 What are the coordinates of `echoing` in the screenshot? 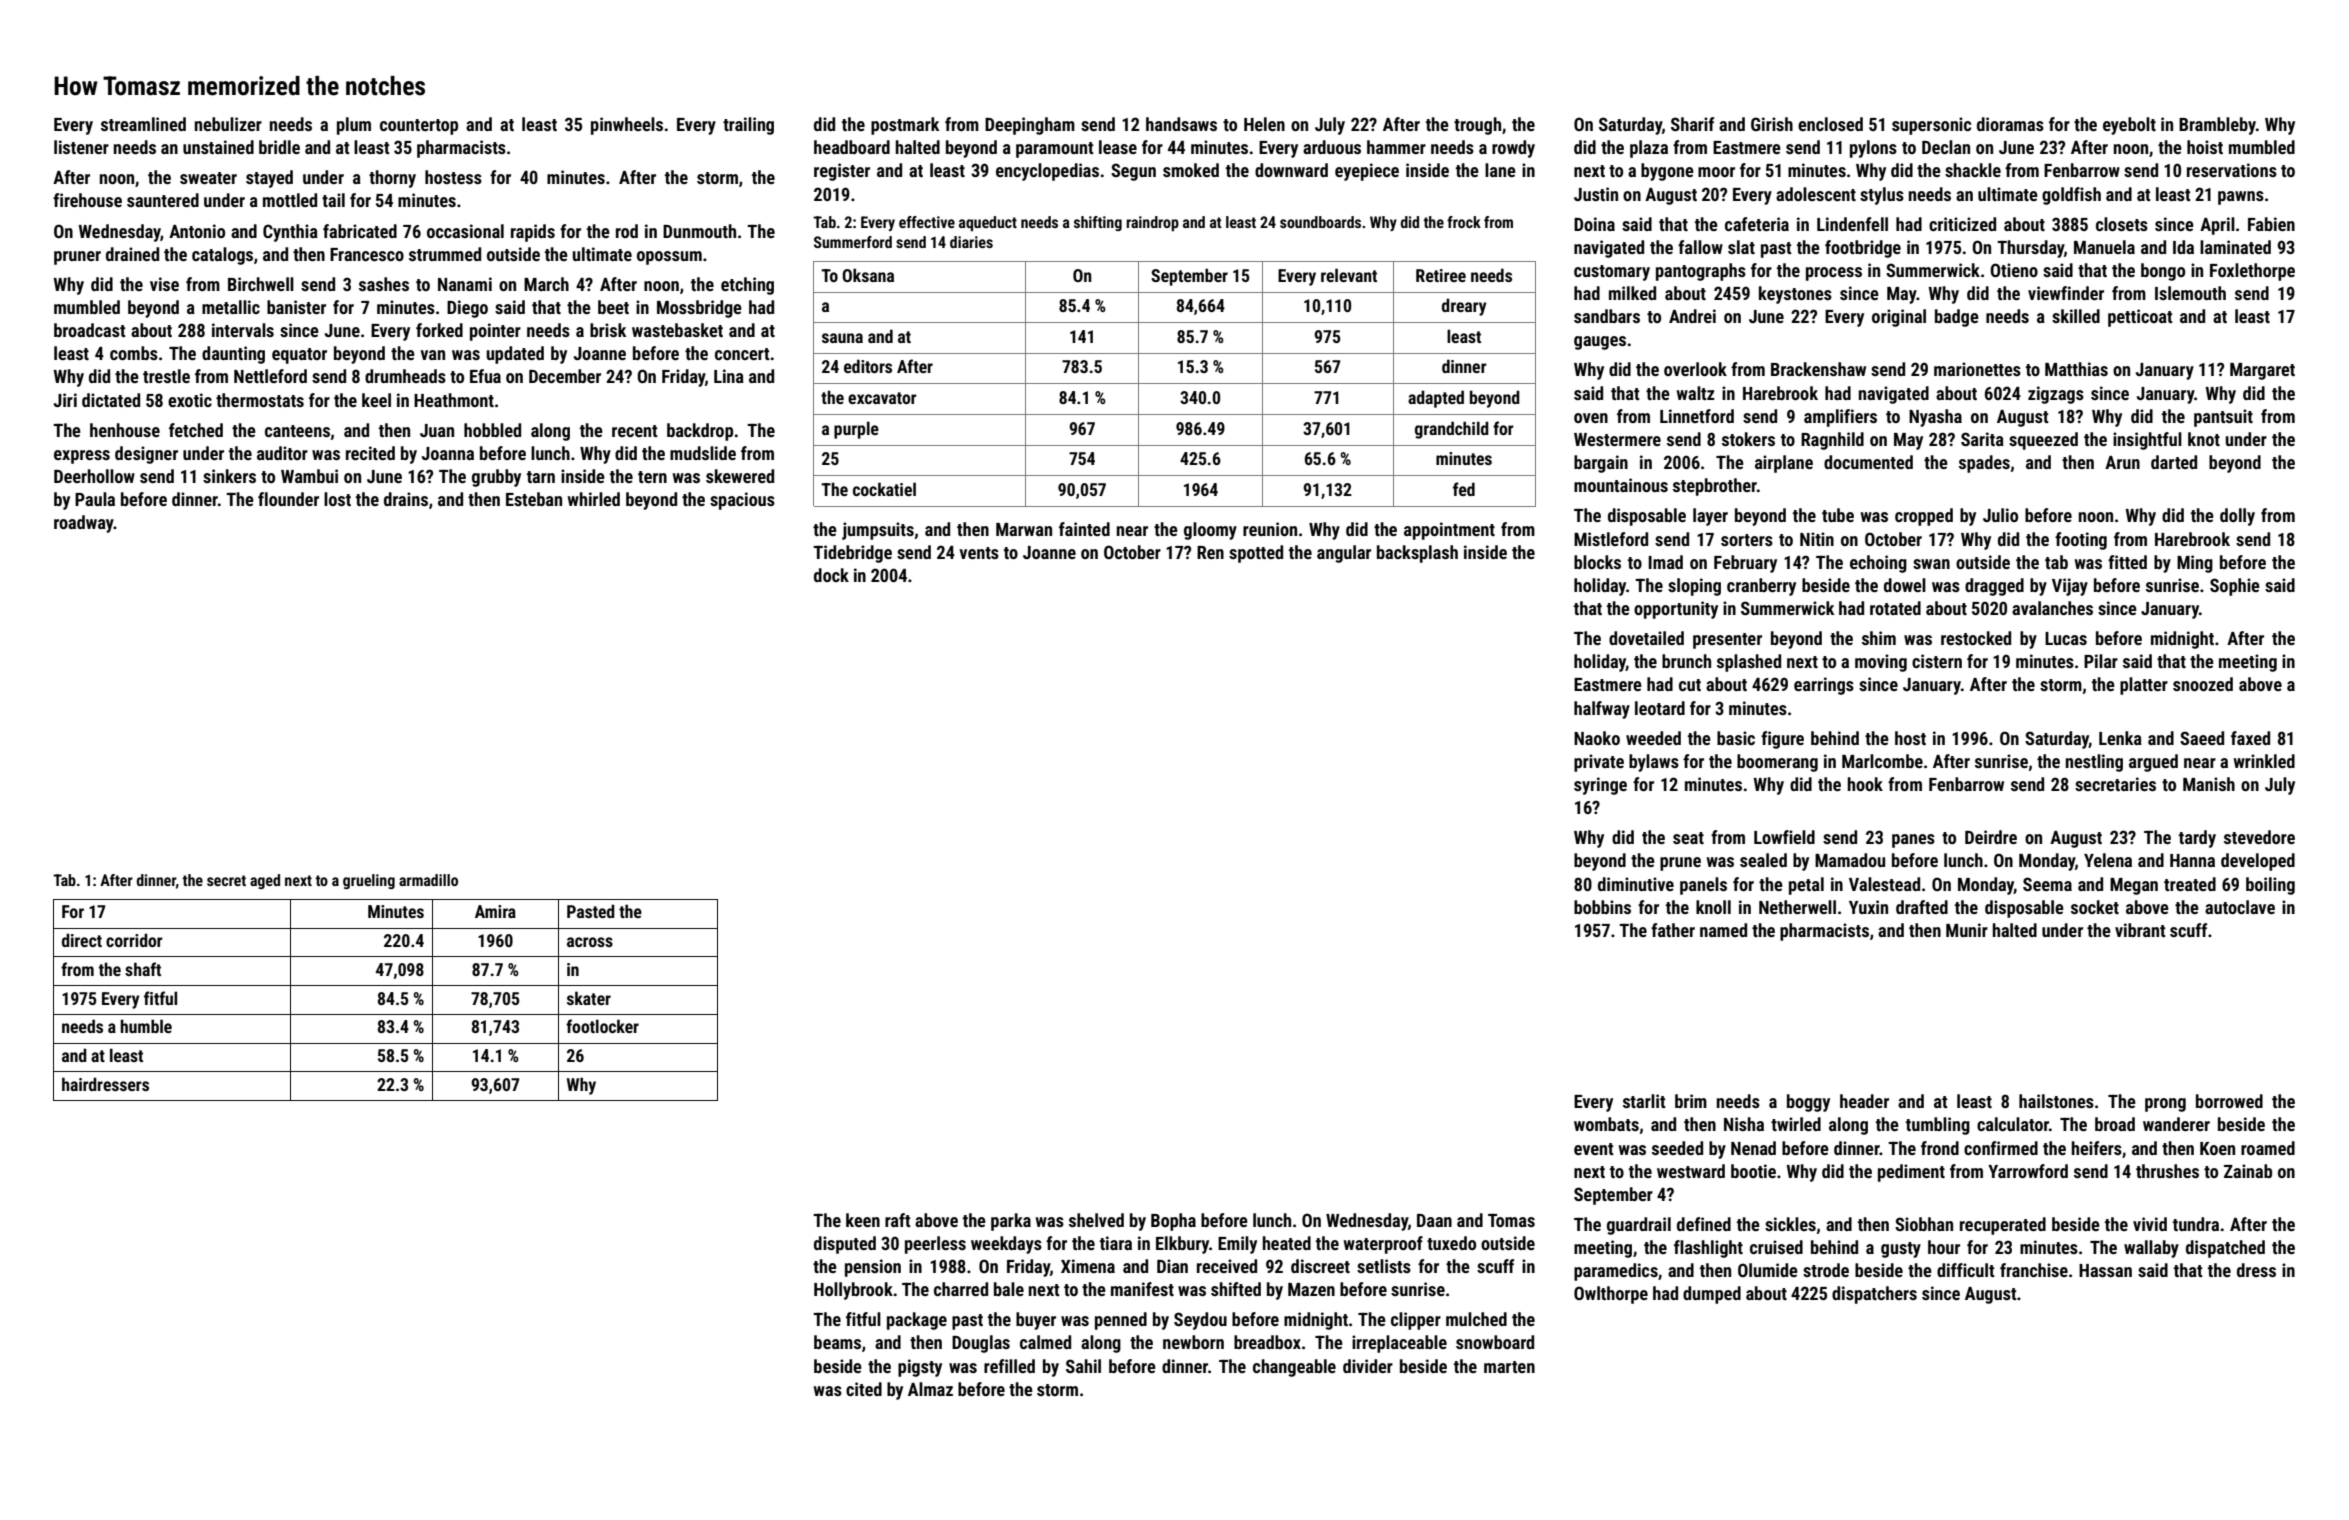 It's located at (1878, 564).
